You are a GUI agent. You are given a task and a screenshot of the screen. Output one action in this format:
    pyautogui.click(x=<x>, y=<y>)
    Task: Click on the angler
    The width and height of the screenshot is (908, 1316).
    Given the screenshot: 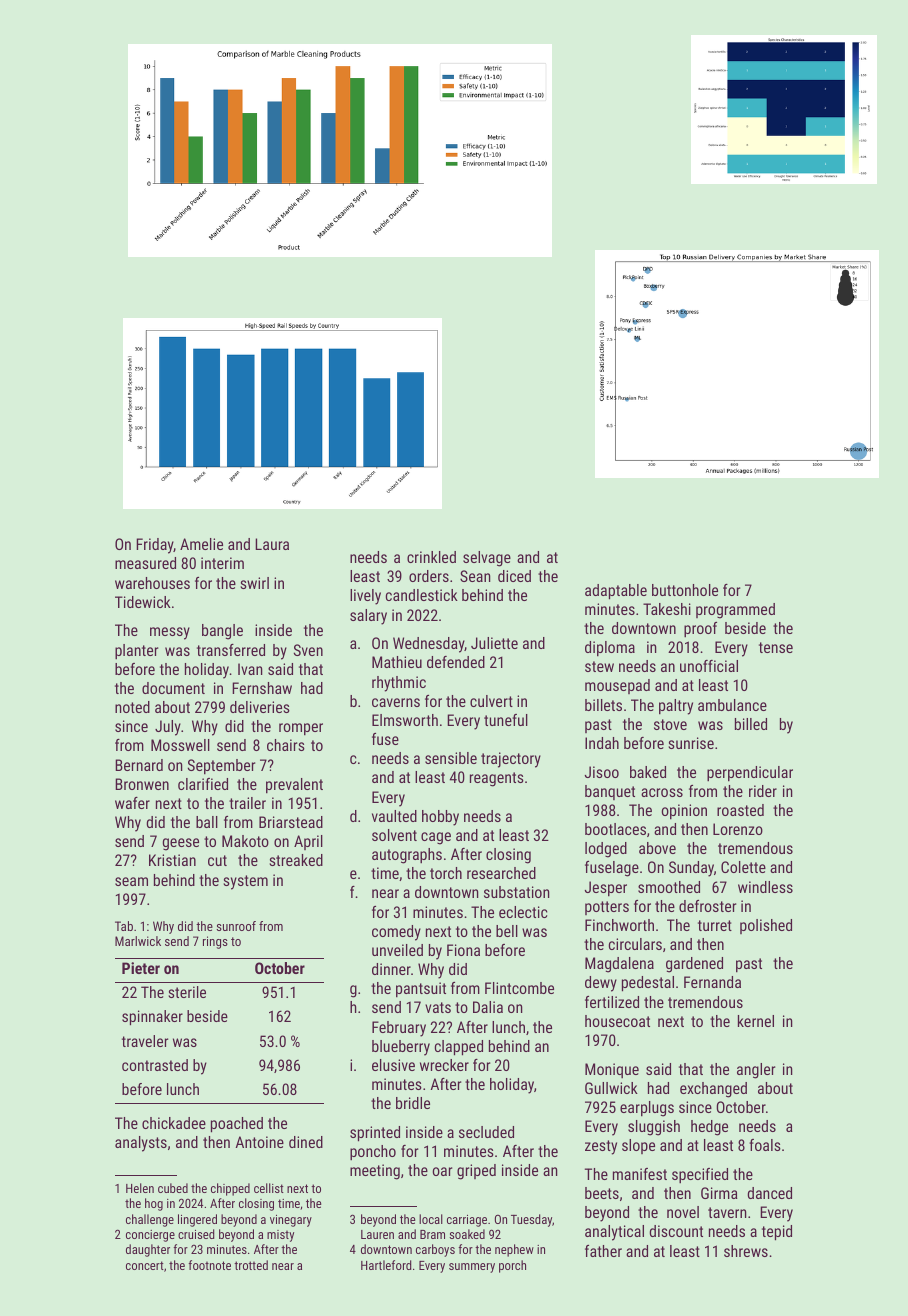 What is the action you would take?
    pyautogui.click(x=756, y=1071)
